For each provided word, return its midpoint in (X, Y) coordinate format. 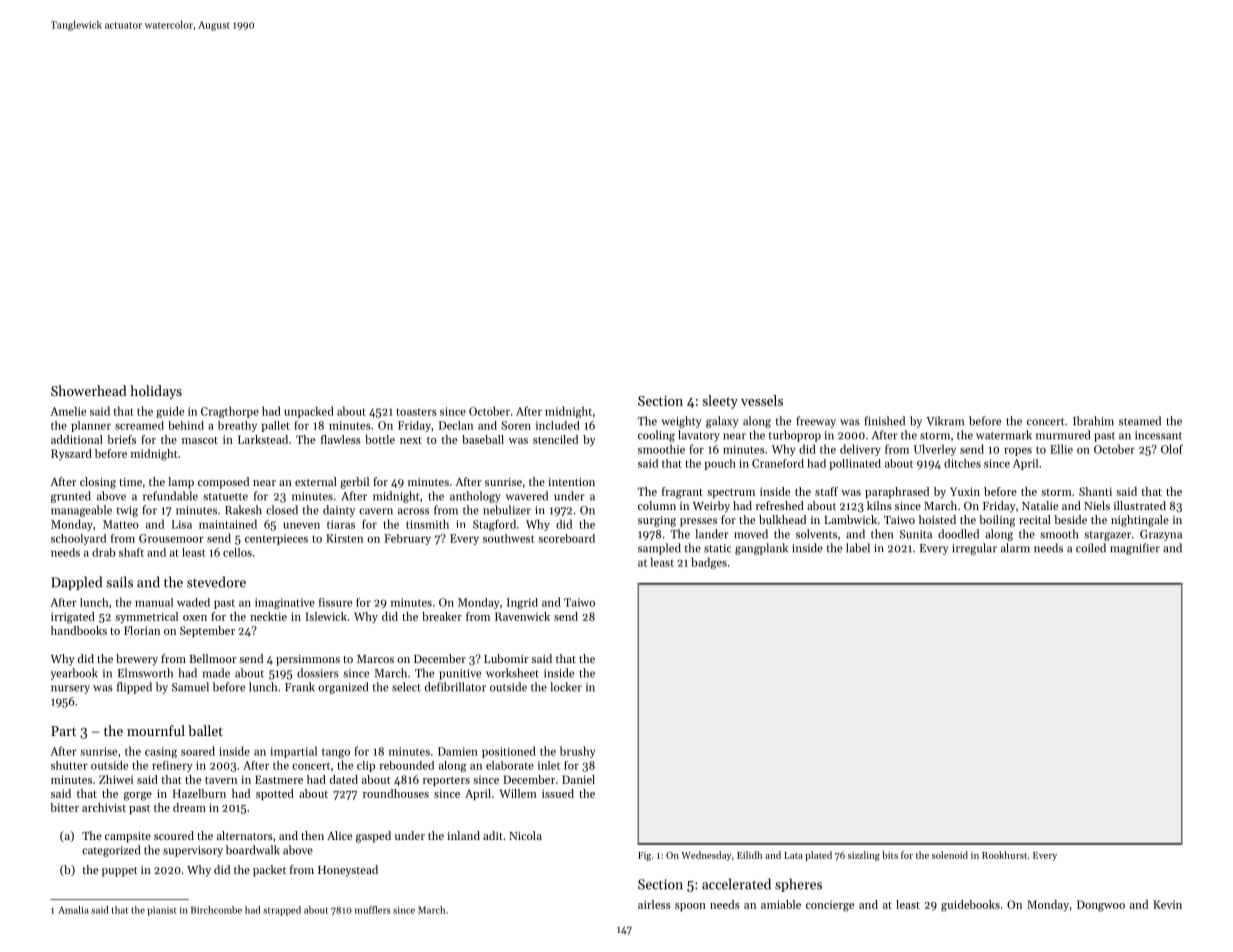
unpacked (309, 412)
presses (698, 522)
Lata (793, 855)
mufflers (373, 910)
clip (366, 766)
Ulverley (935, 450)
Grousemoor (171, 538)
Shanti (1095, 491)
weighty (681, 422)
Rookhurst (1004, 855)
